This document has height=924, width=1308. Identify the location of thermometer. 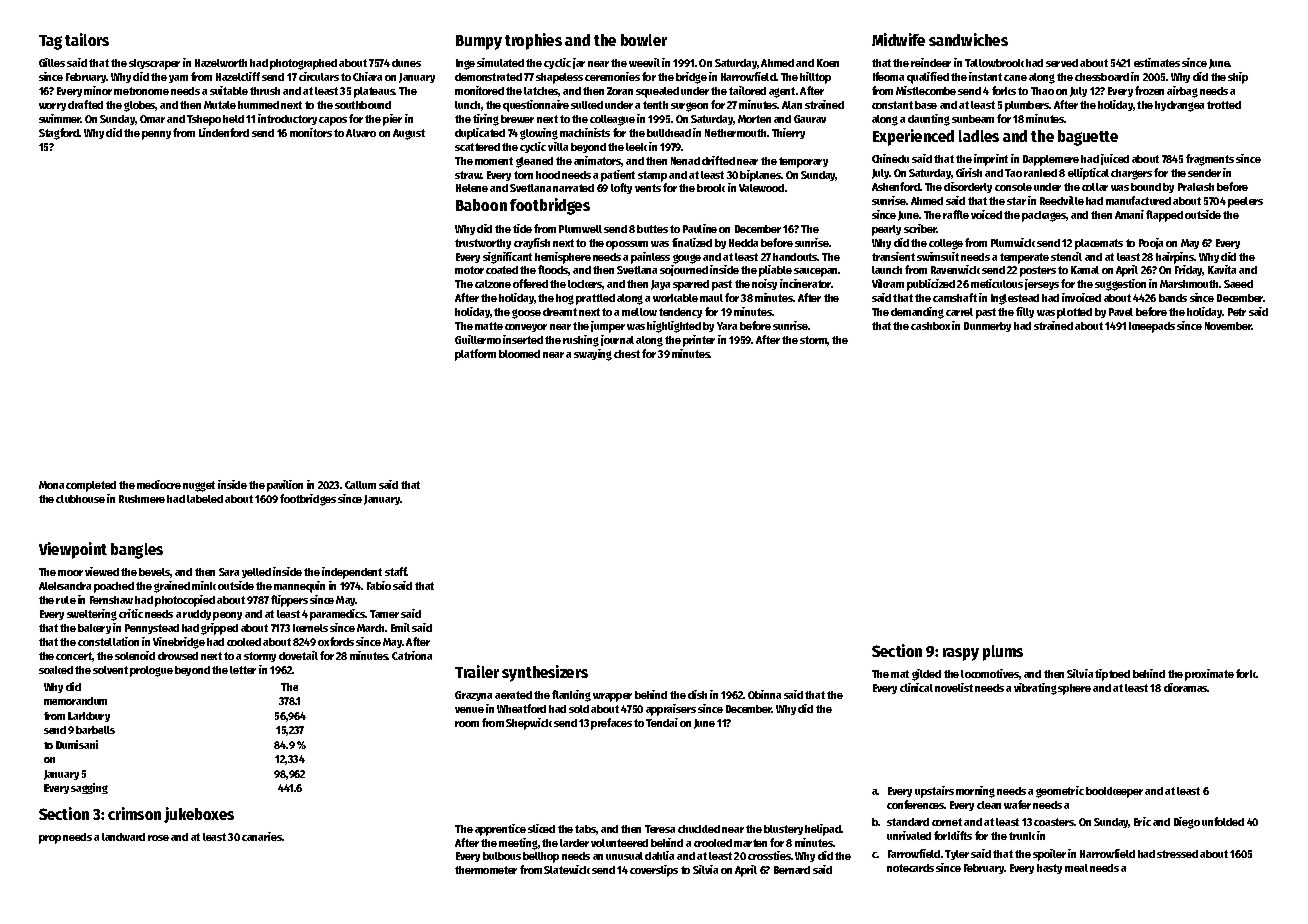
(486, 870).
